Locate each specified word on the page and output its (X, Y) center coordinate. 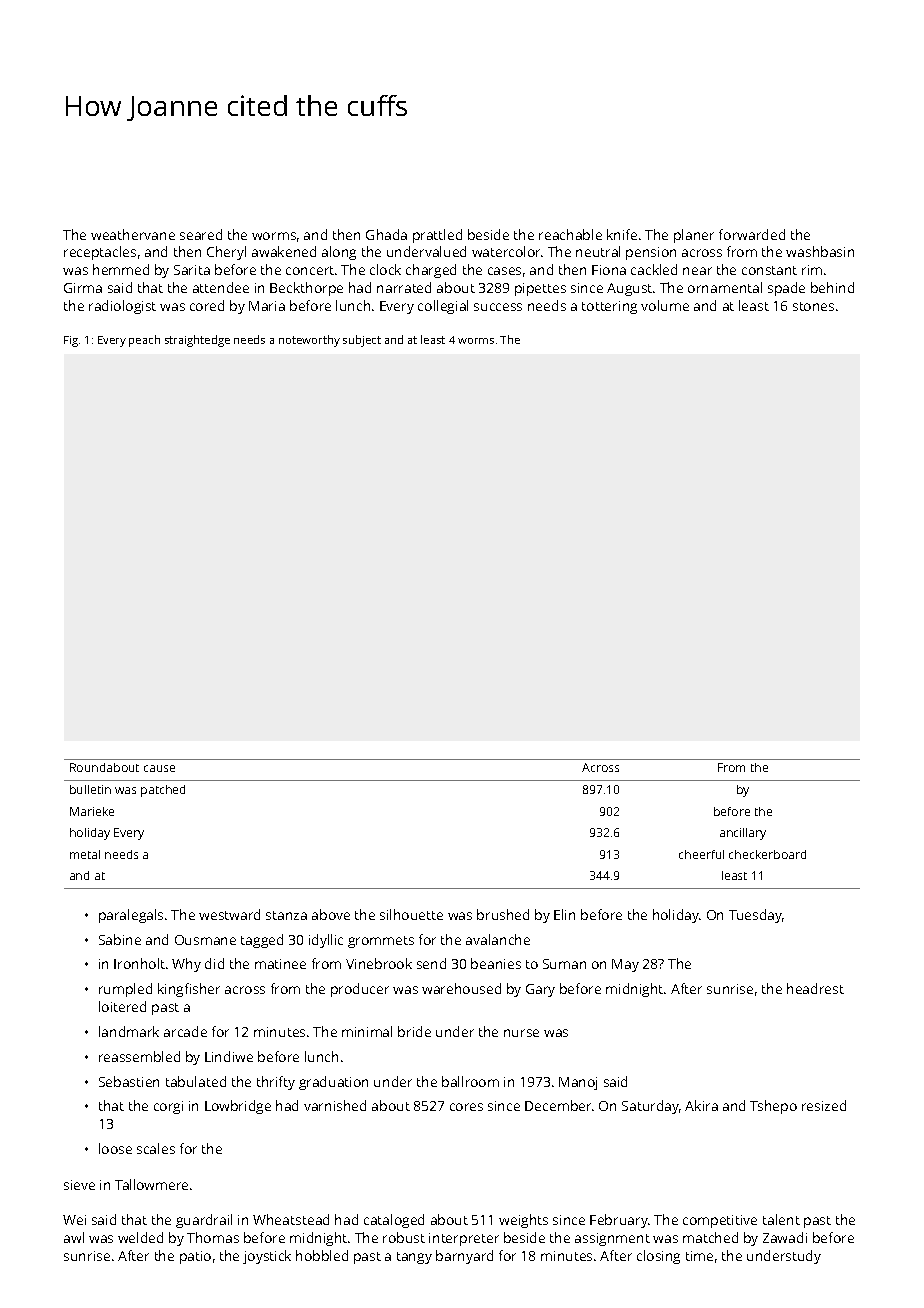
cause (159, 768)
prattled (437, 236)
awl (74, 1237)
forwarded (752, 234)
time (699, 1256)
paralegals (131, 916)
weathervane (133, 234)
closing (658, 1257)
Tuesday (755, 916)
